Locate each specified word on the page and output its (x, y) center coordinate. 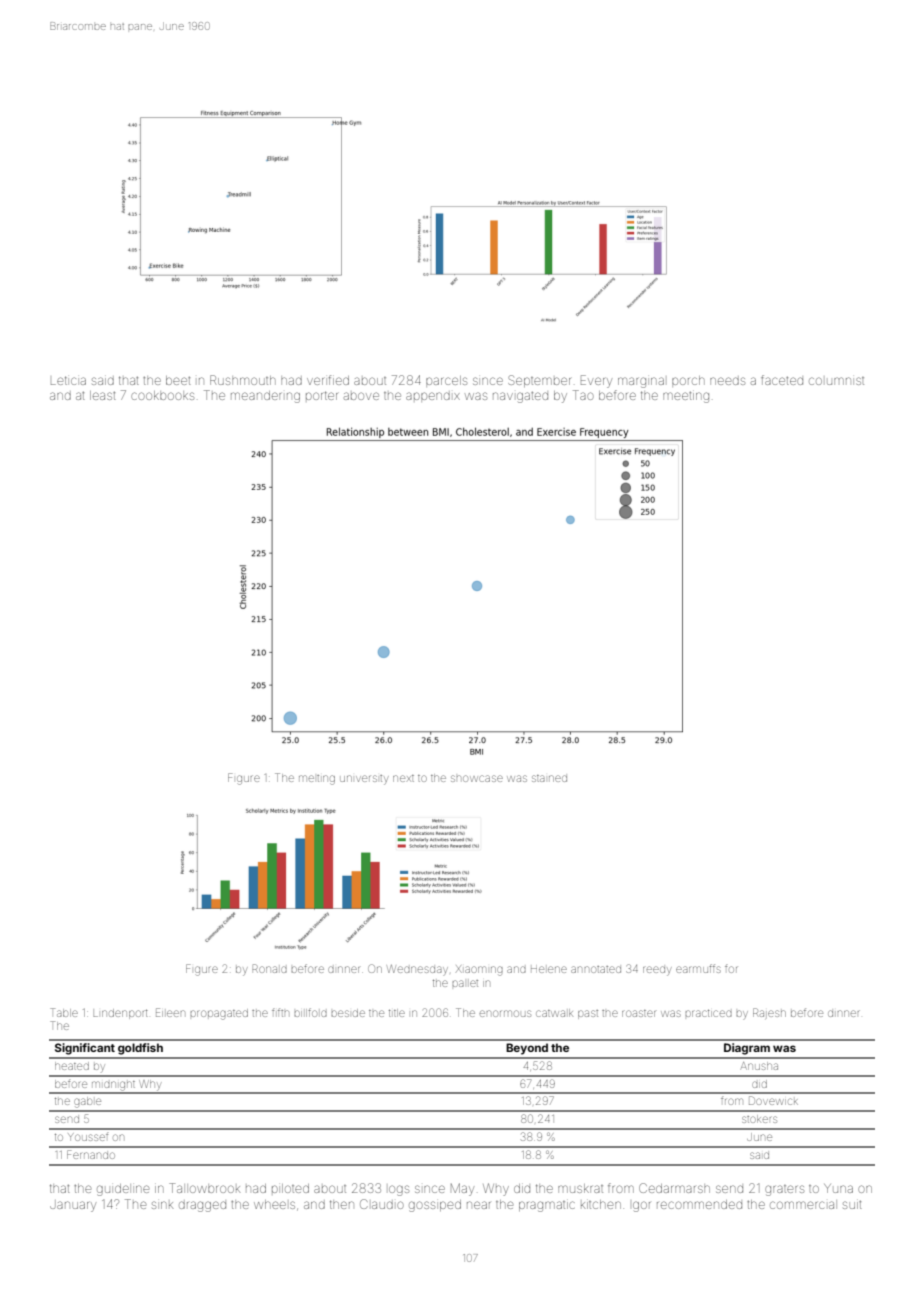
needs (727, 381)
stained (549, 778)
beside (348, 1013)
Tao (583, 395)
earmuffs (698, 968)
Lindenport (120, 1014)
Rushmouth (242, 380)
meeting (686, 397)
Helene (549, 969)
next (403, 778)
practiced (709, 1013)
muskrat (580, 1188)
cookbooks (162, 395)
